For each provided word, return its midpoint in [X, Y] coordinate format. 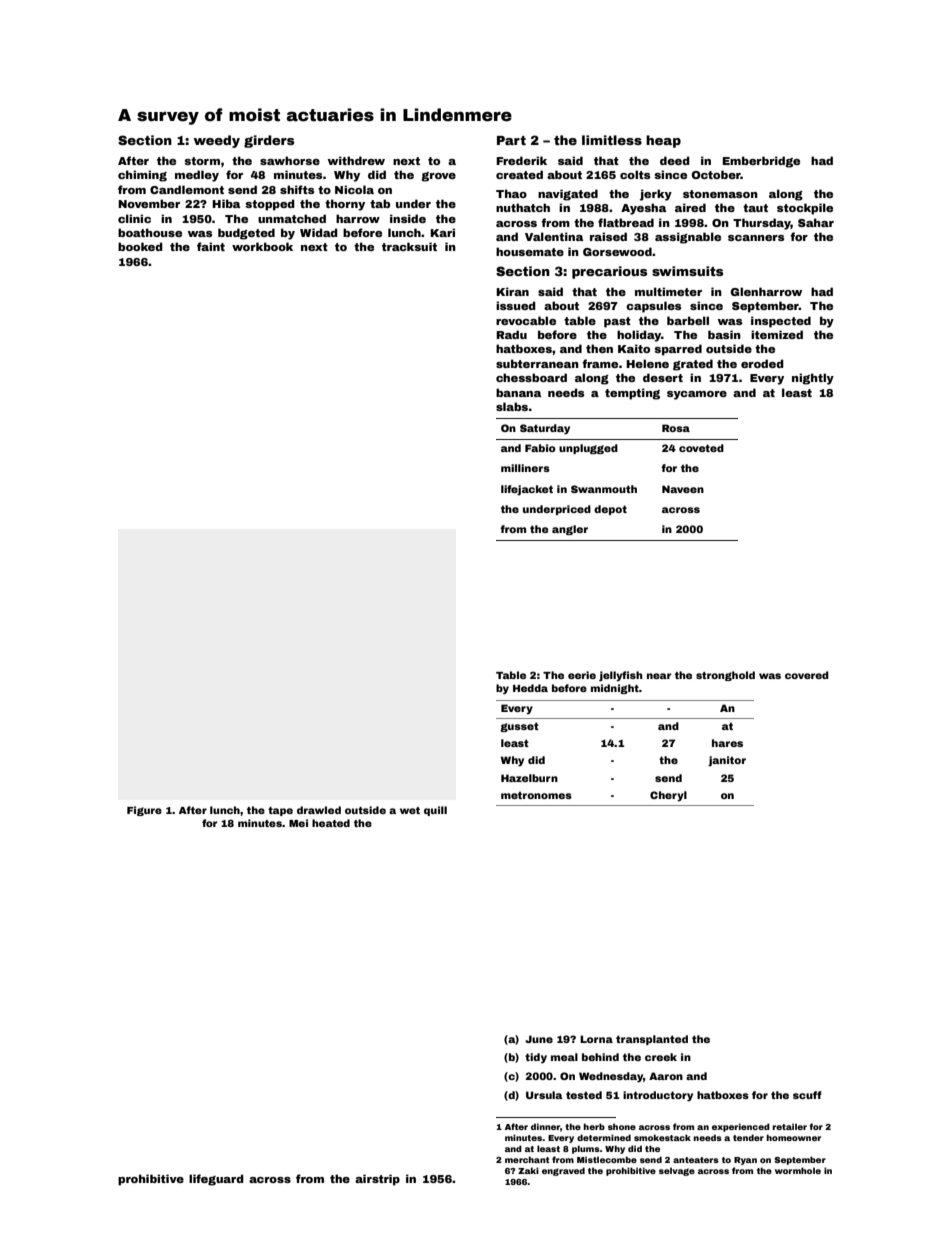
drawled [319, 810]
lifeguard [216, 1180]
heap [663, 141]
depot [610, 510]
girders [269, 141]
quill [435, 811]
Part [511, 140]
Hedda [530, 688]
